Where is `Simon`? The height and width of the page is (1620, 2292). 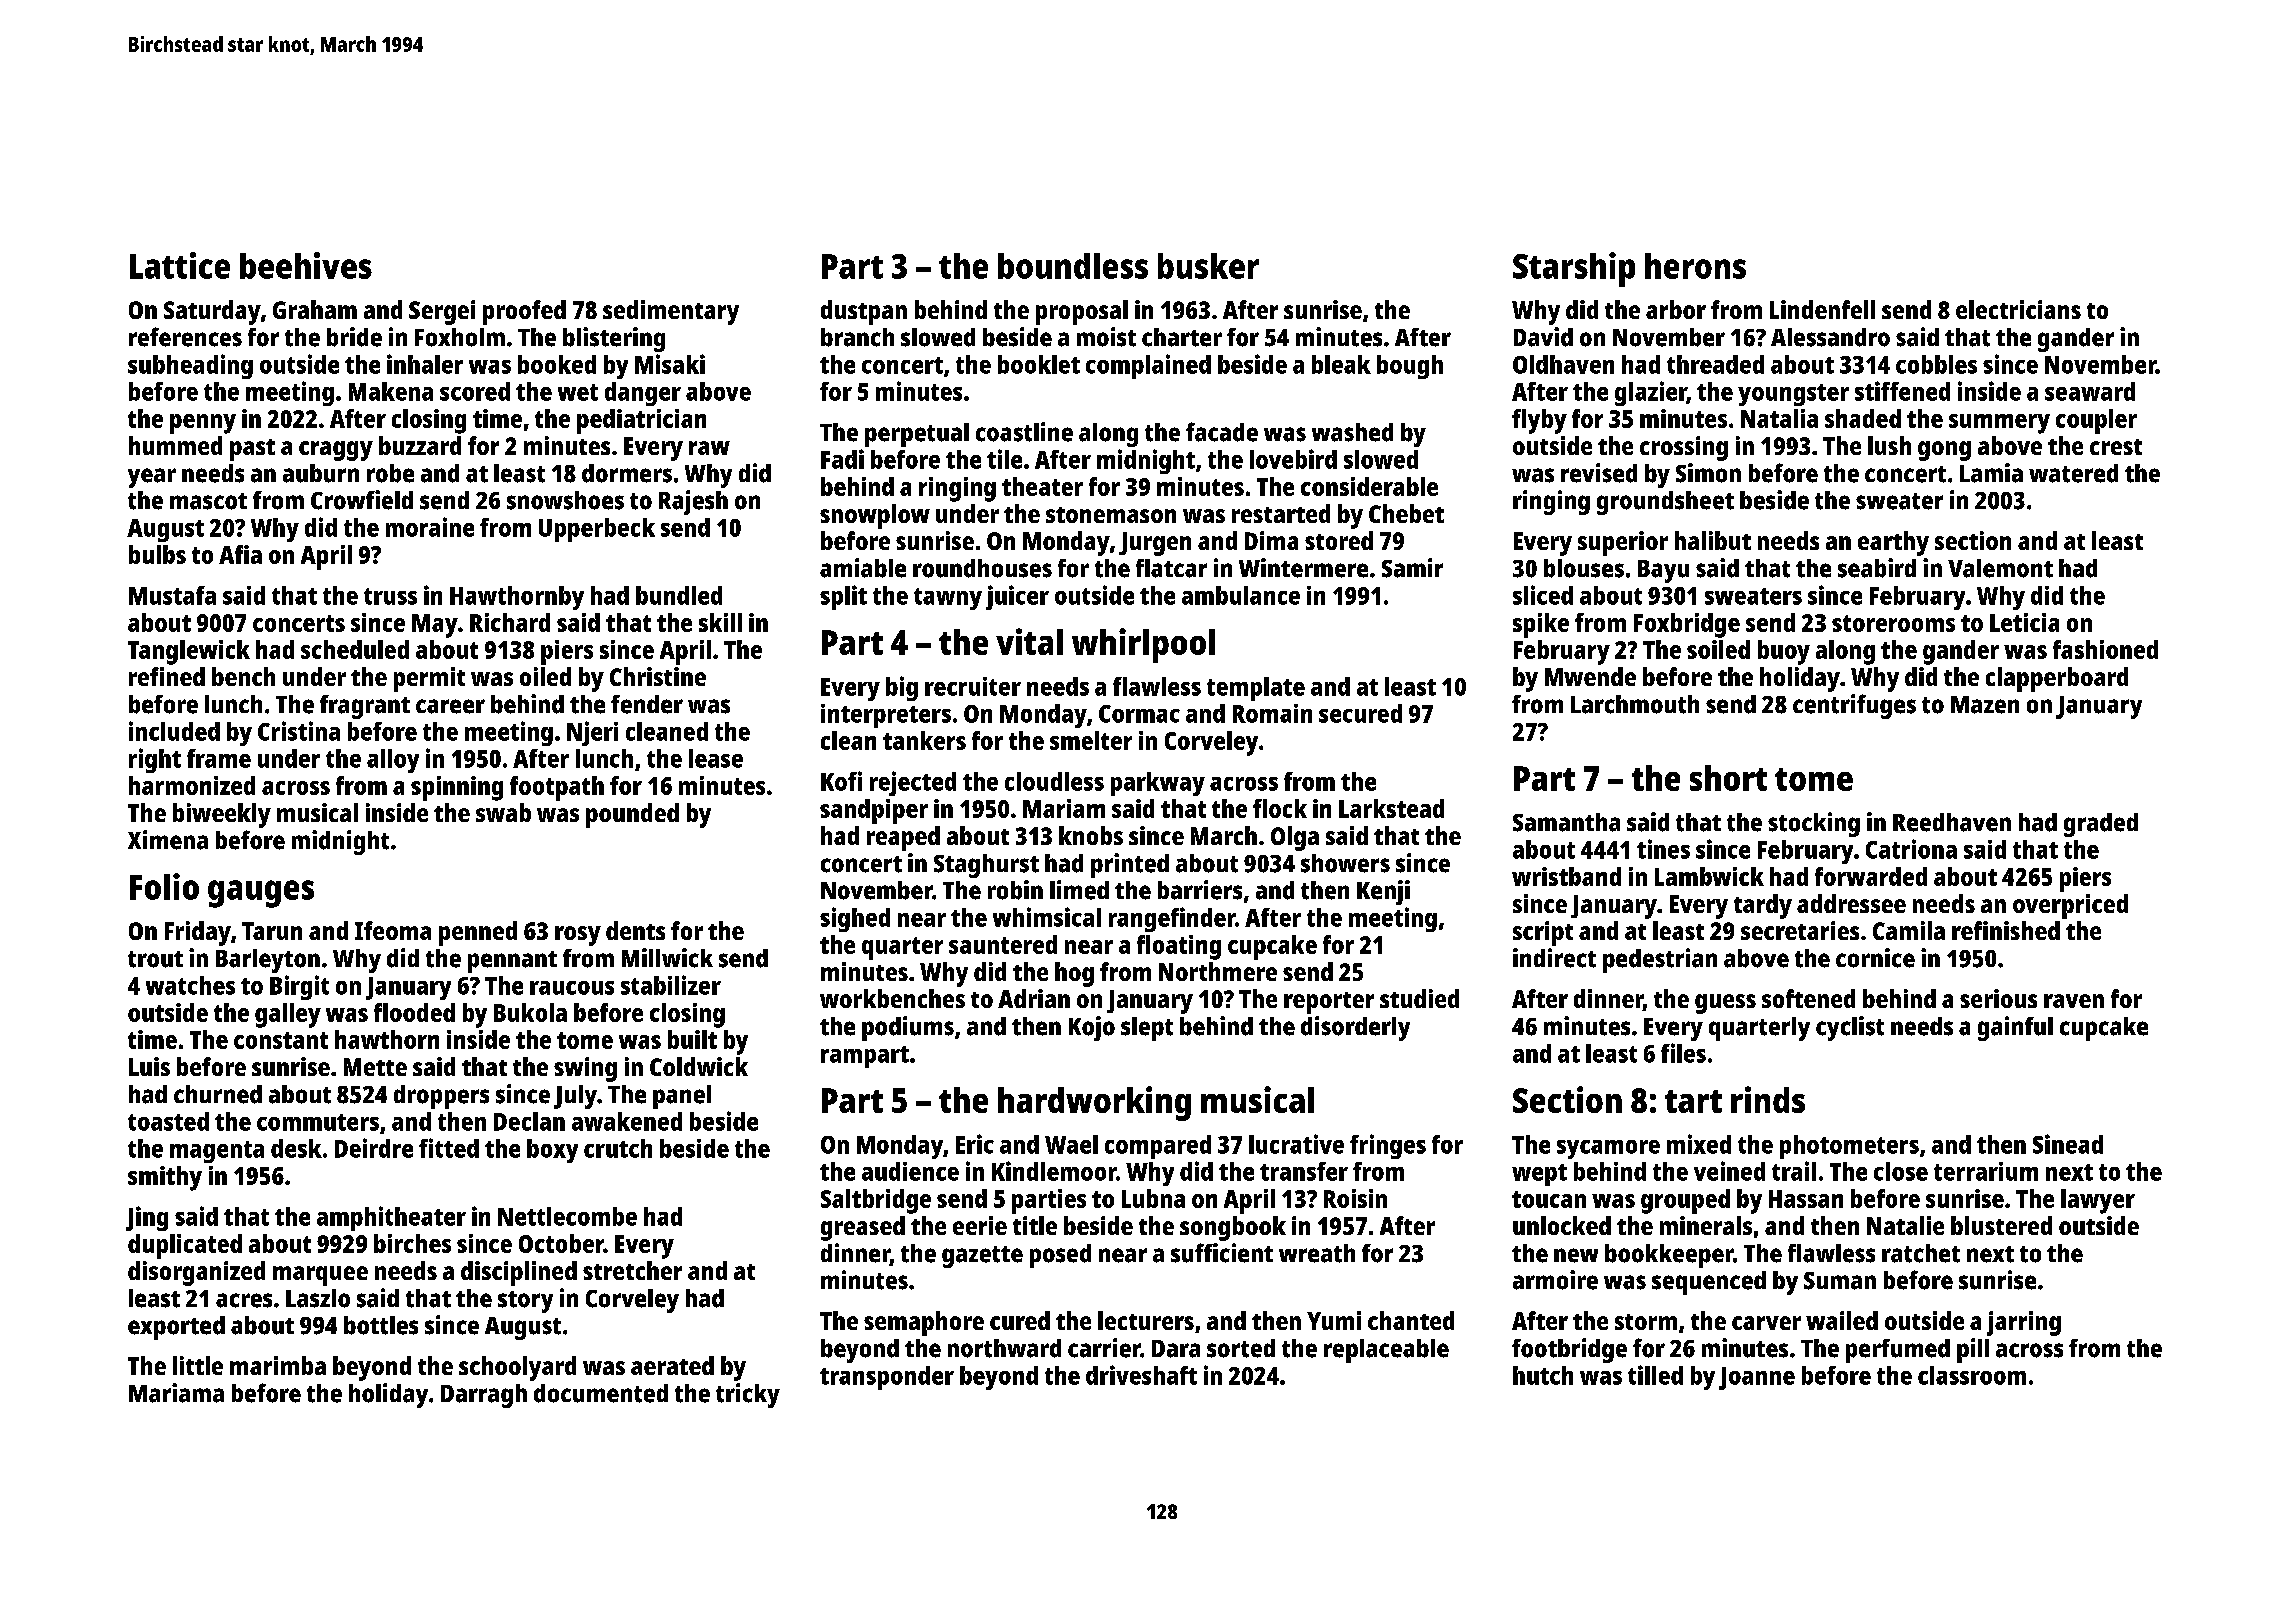
Simon is located at coordinates (1708, 473).
